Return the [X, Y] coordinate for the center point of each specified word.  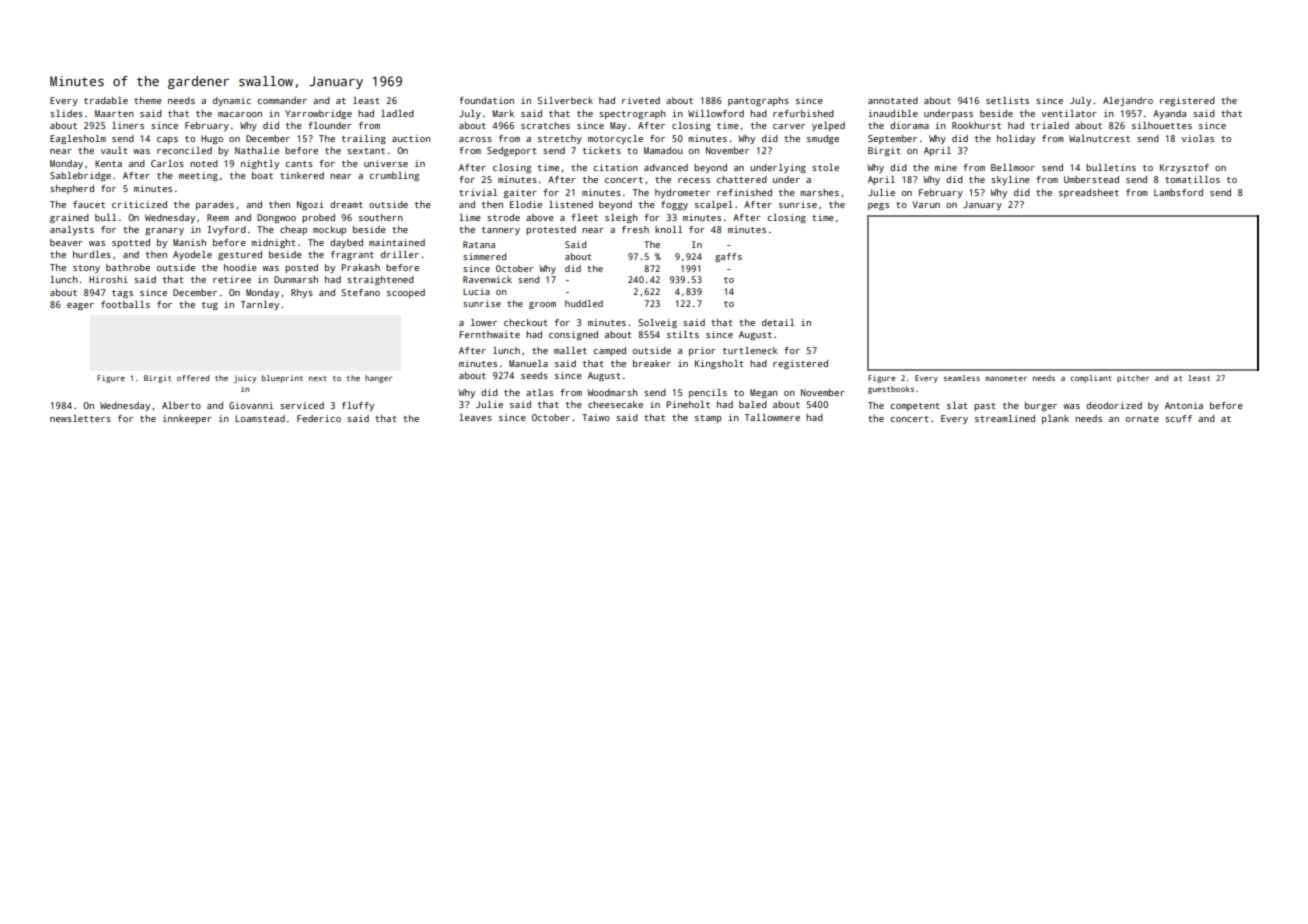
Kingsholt [719, 364]
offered [193, 378]
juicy [245, 379]
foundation [486, 100]
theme [148, 100]
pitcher [1133, 379]
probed [318, 218]
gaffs [728, 257]
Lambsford [1178, 192]
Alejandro [1128, 101]
